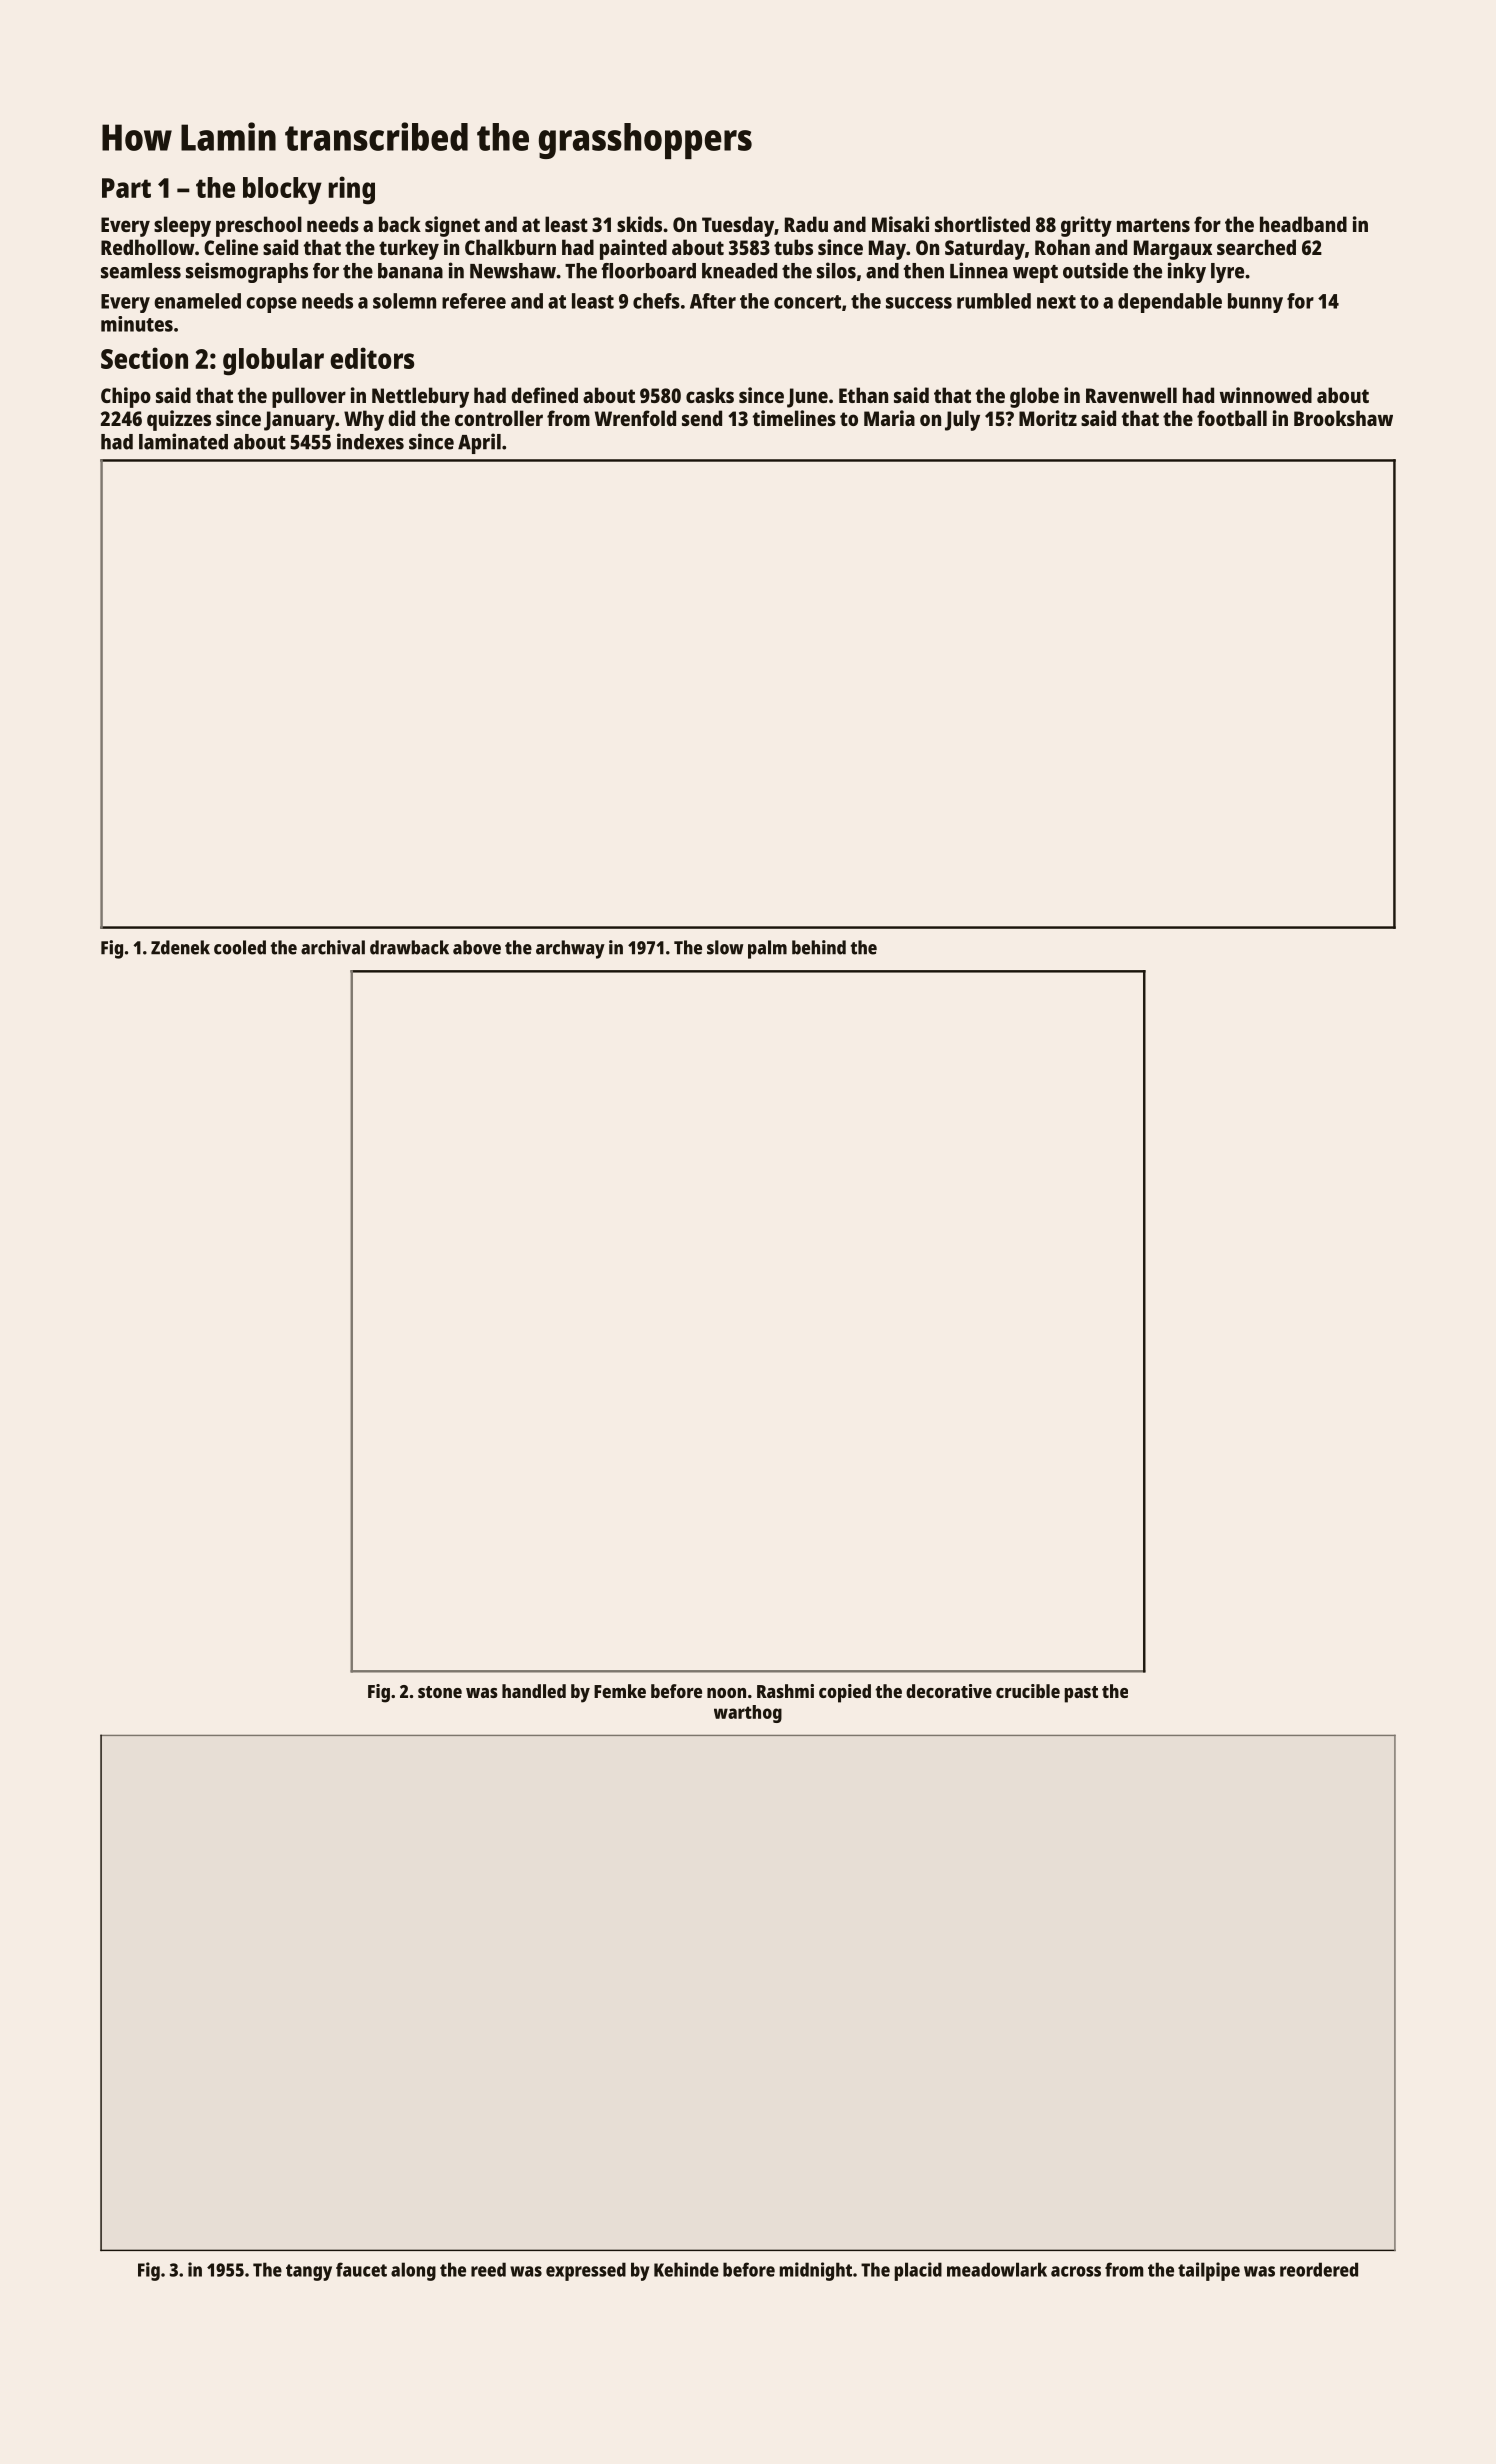 The height and width of the document is (2464, 1496). Describe the element at coordinates (282, 191) in the document. I see `blocky` at that location.
